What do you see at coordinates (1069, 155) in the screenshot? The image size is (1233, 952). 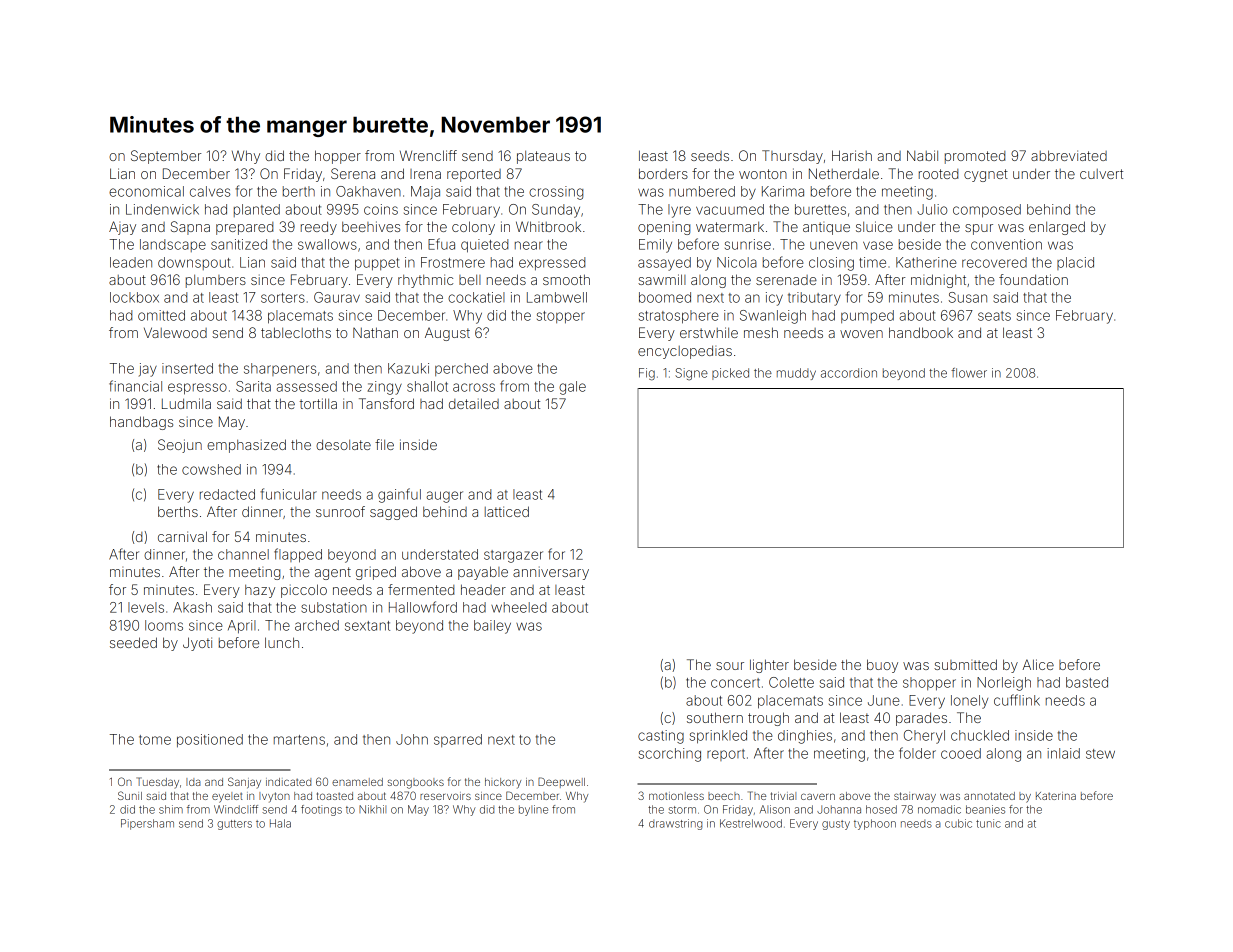 I see `abbreviated` at bounding box center [1069, 155].
